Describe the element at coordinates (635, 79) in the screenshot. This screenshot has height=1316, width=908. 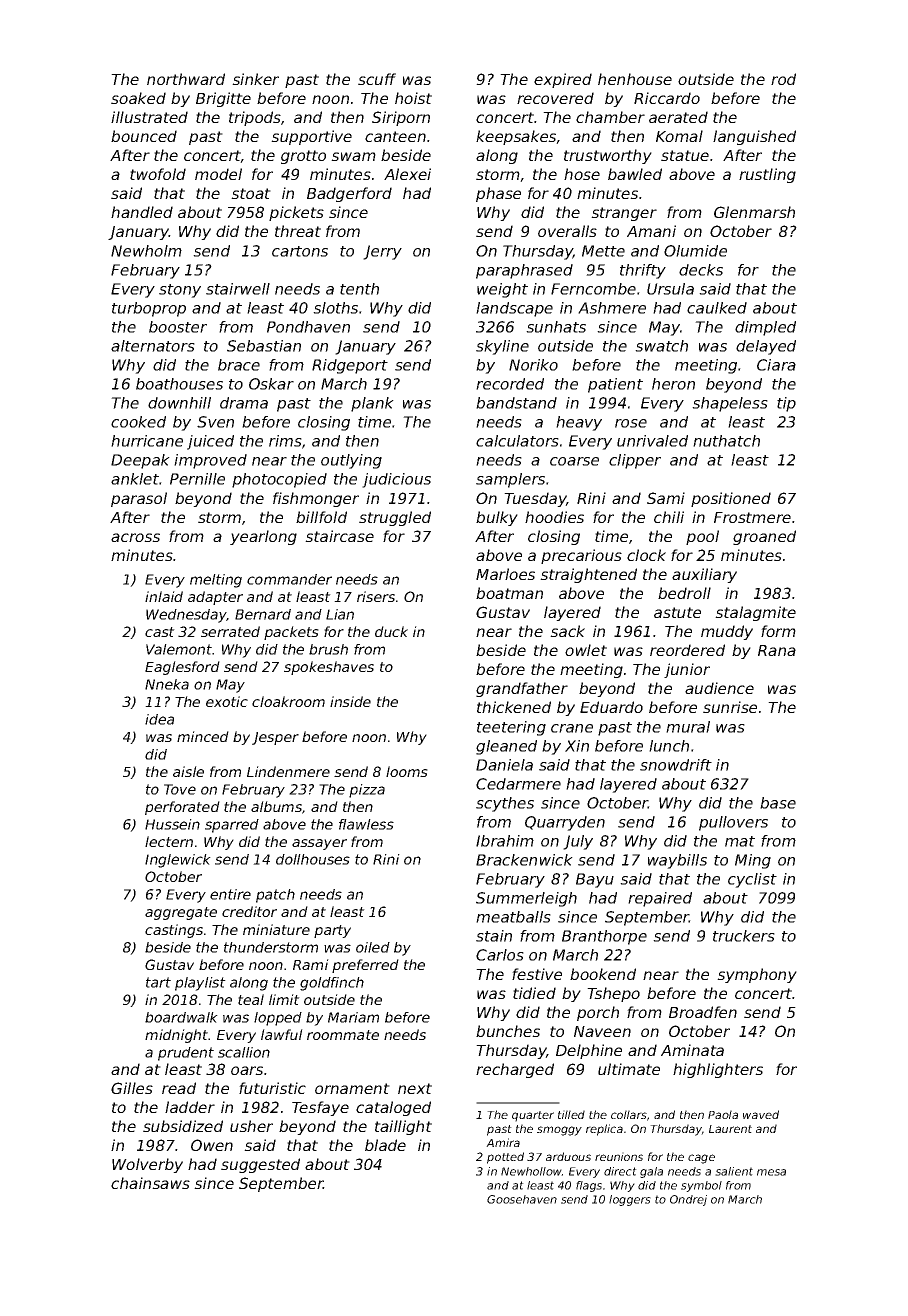
I see `henhouse` at that location.
